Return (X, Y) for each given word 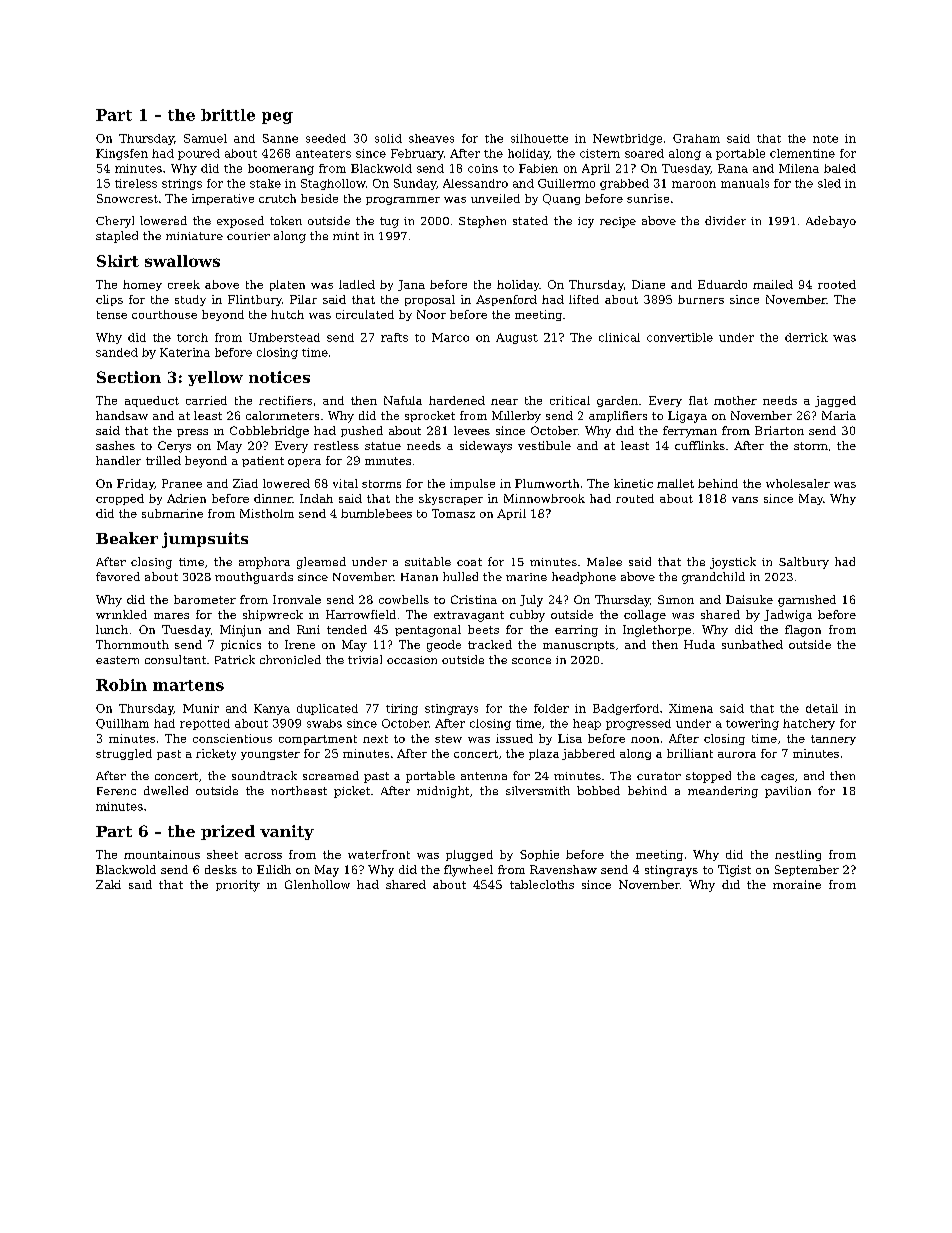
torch (192, 337)
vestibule (544, 445)
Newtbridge (627, 139)
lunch (112, 629)
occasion (412, 660)
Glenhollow (317, 884)
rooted (837, 284)
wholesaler (798, 483)
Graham (696, 138)
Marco (450, 337)
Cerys (174, 447)
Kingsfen (122, 154)
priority (238, 886)
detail (822, 708)
